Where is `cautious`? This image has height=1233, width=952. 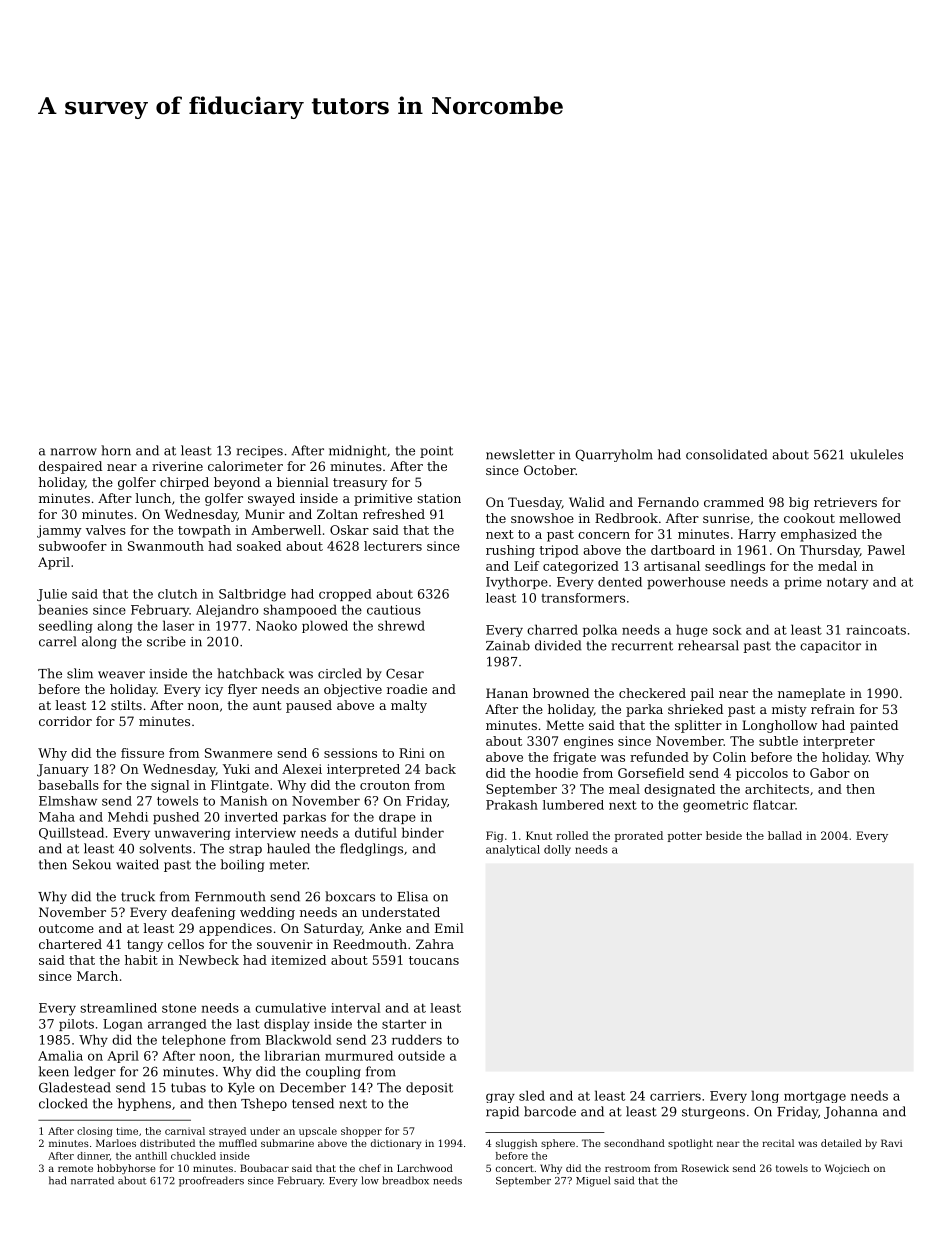 cautious is located at coordinates (394, 610).
